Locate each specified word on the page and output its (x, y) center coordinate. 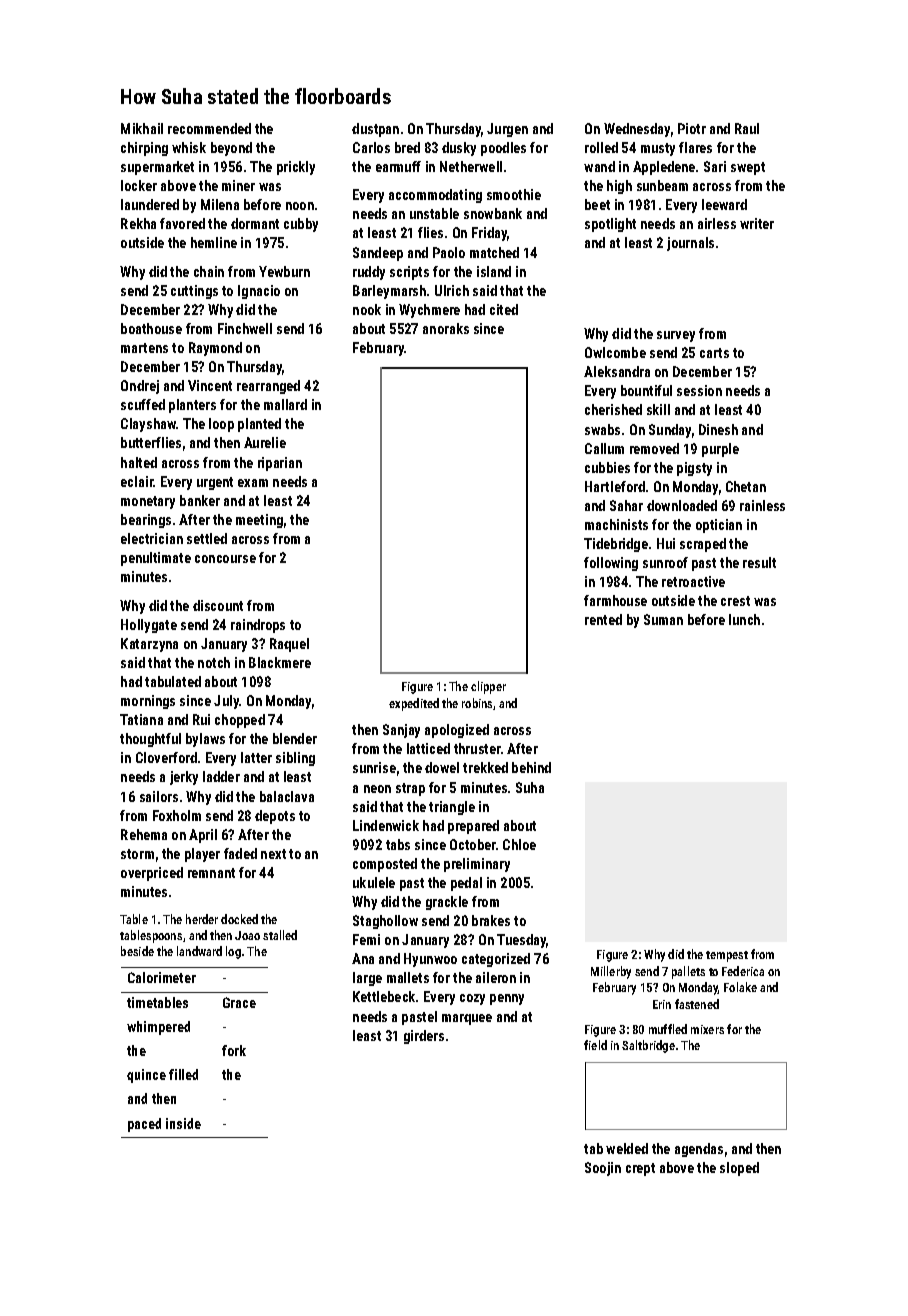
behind (531, 767)
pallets (688, 972)
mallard (285, 404)
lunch (744, 619)
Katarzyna (149, 645)
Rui (201, 719)
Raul (747, 128)
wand (599, 166)
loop (221, 425)
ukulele (374, 882)
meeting (259, 521)
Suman (663, 619)
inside (183, 1123)
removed (654, 448)
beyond (231, 149)
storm (137, 854)
